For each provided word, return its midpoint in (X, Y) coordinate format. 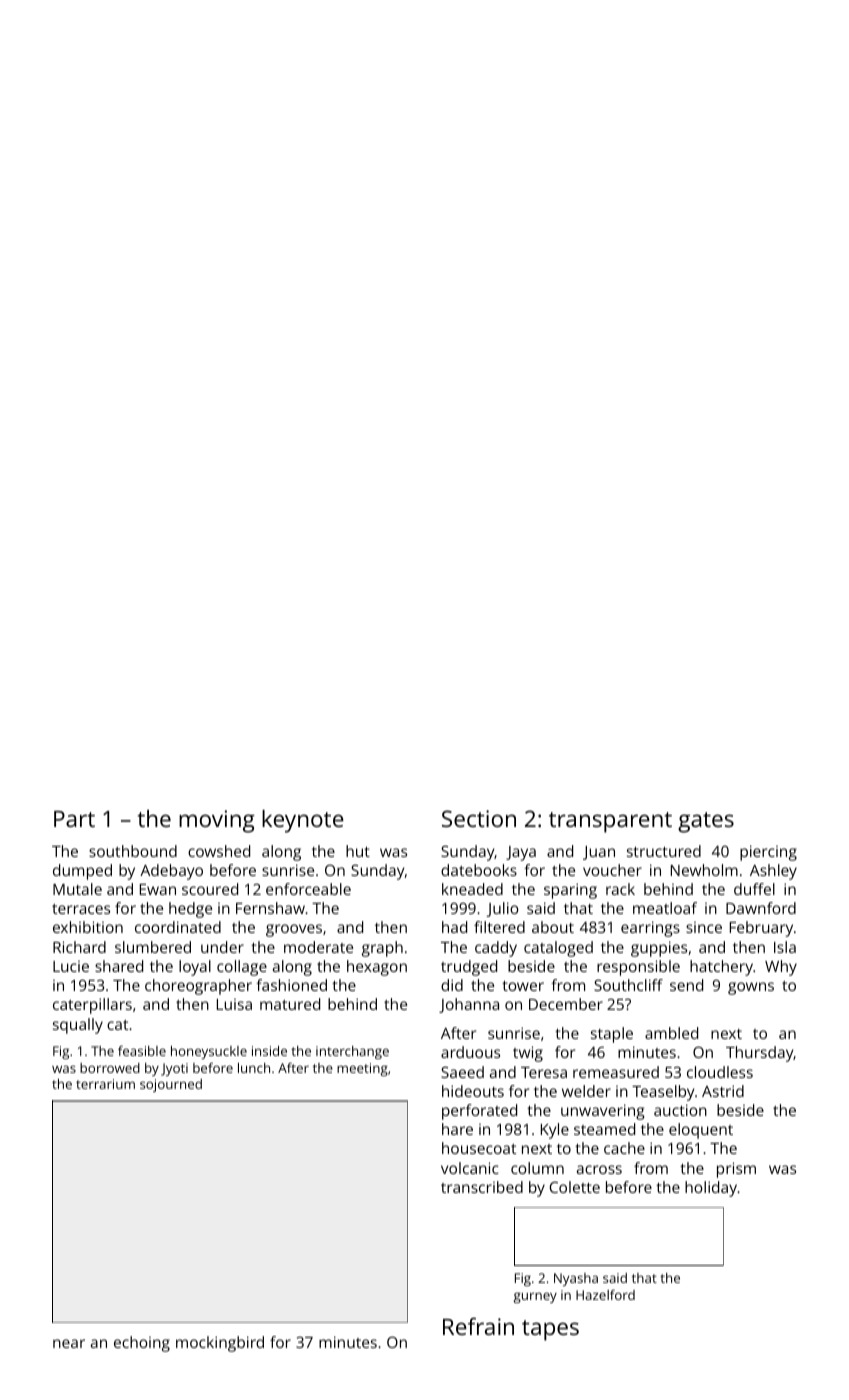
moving (217, 821)
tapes (550, 1330)
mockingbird (220, 1344)
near (69, 1343)
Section (479, 818)
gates (706, 822)
